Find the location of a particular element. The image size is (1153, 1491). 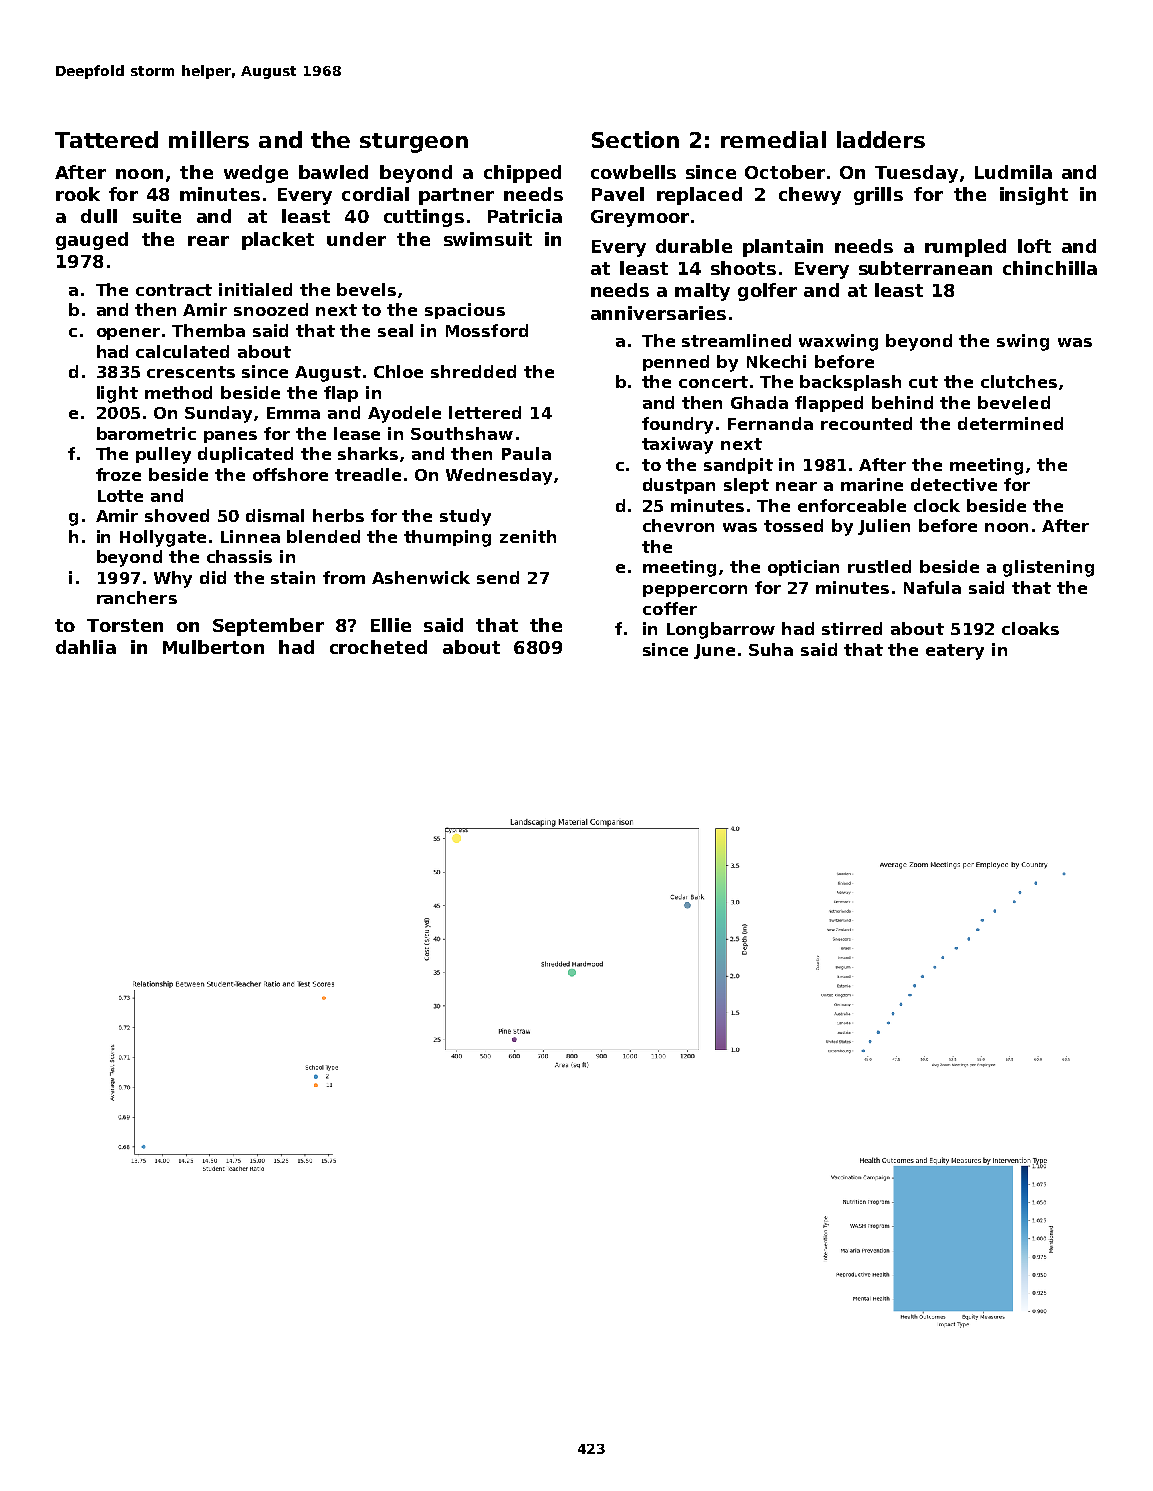

ladders is located at coordinates (881, 139).
